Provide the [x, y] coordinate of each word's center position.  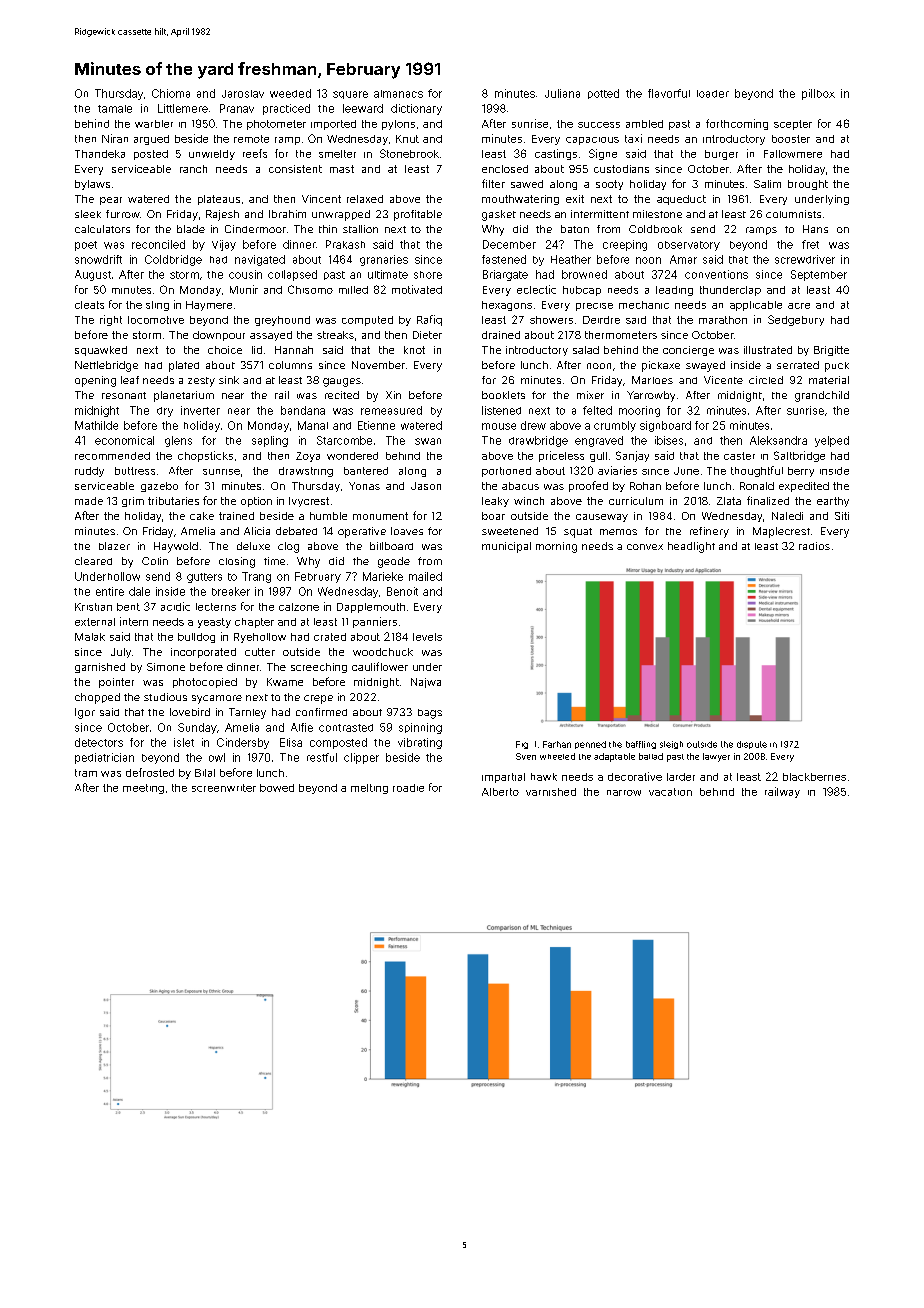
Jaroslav [243, 94]
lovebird [190, 712]
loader [713, 94]
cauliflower [380, 666]
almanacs [398, 94]
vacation [670, 792]
